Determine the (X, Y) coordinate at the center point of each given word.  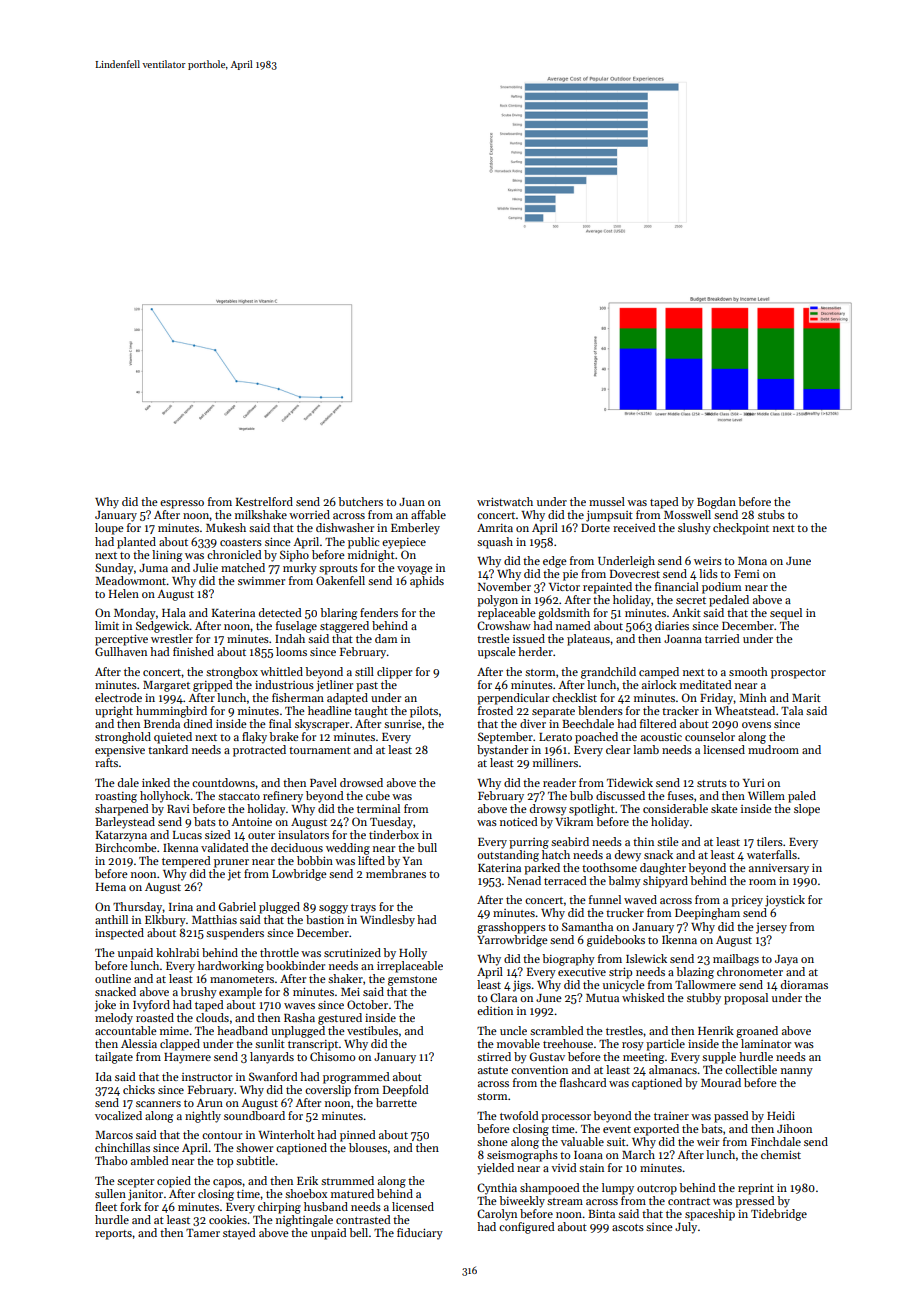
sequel (786, 614)
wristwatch (505, 501)
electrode (118, 697)
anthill (111, 919)
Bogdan (716, 503)
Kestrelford (264, 501)
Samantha (587, 926)
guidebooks (616, 941)
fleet (106, 1206)
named (573, 625)
